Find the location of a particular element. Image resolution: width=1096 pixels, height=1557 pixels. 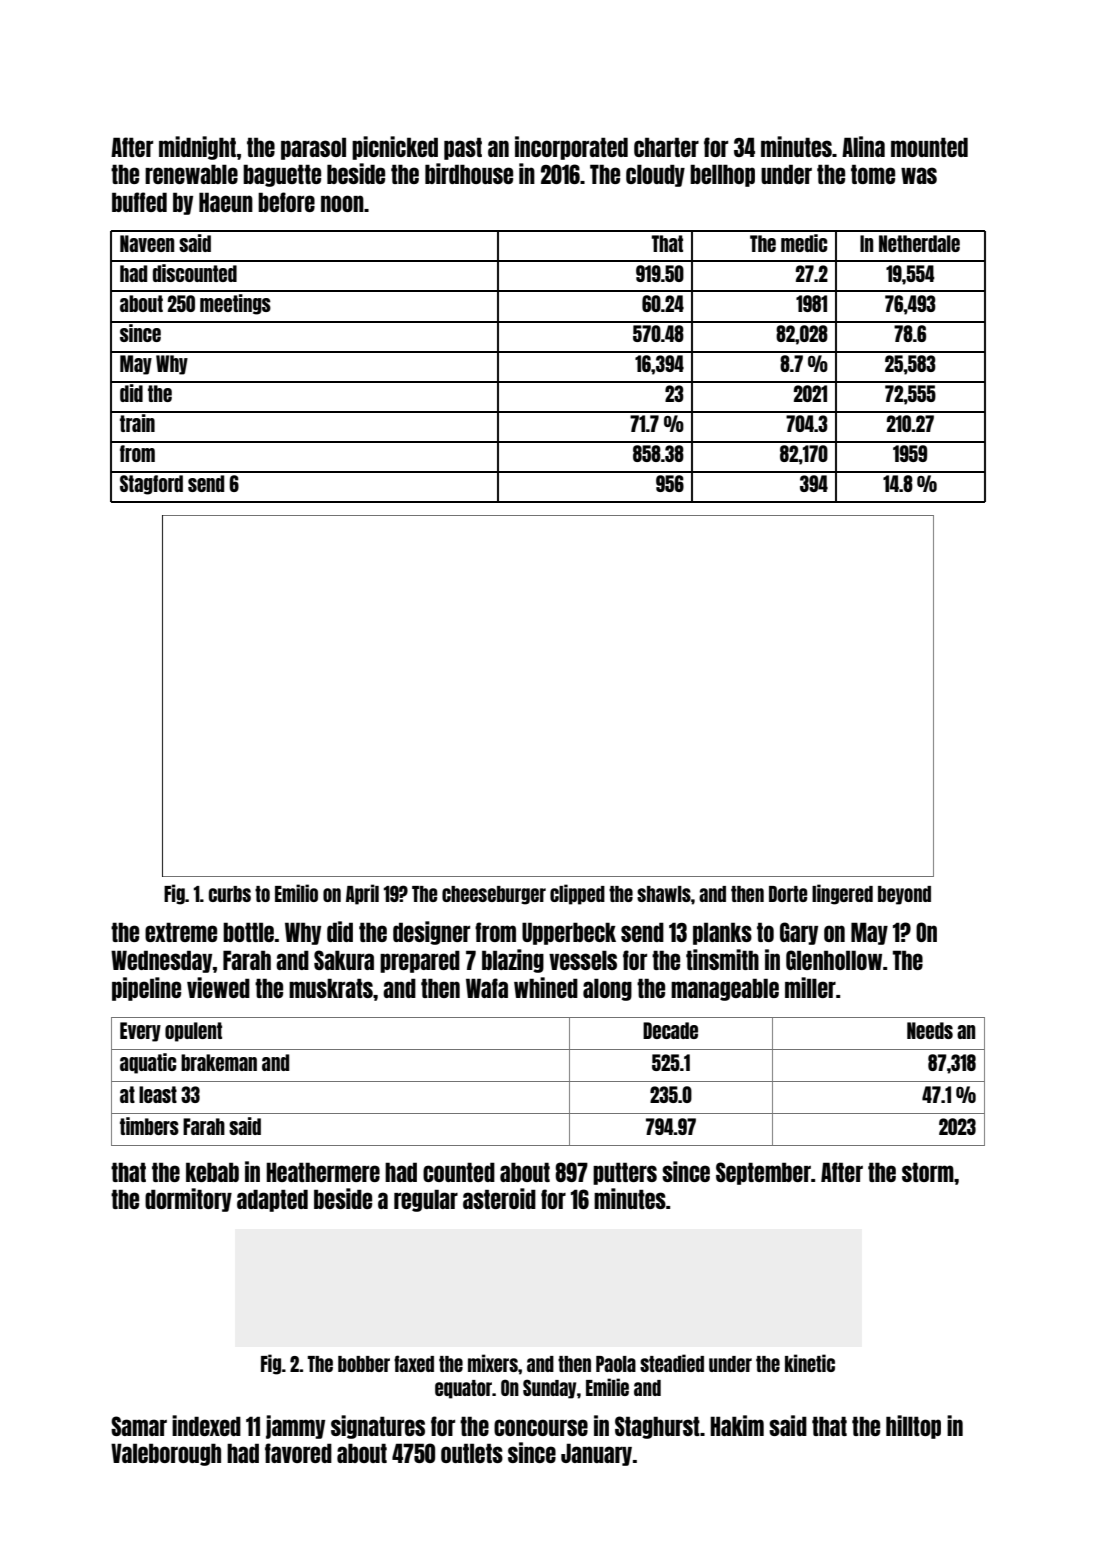

kebab is located at coordinates (212, 1172).
